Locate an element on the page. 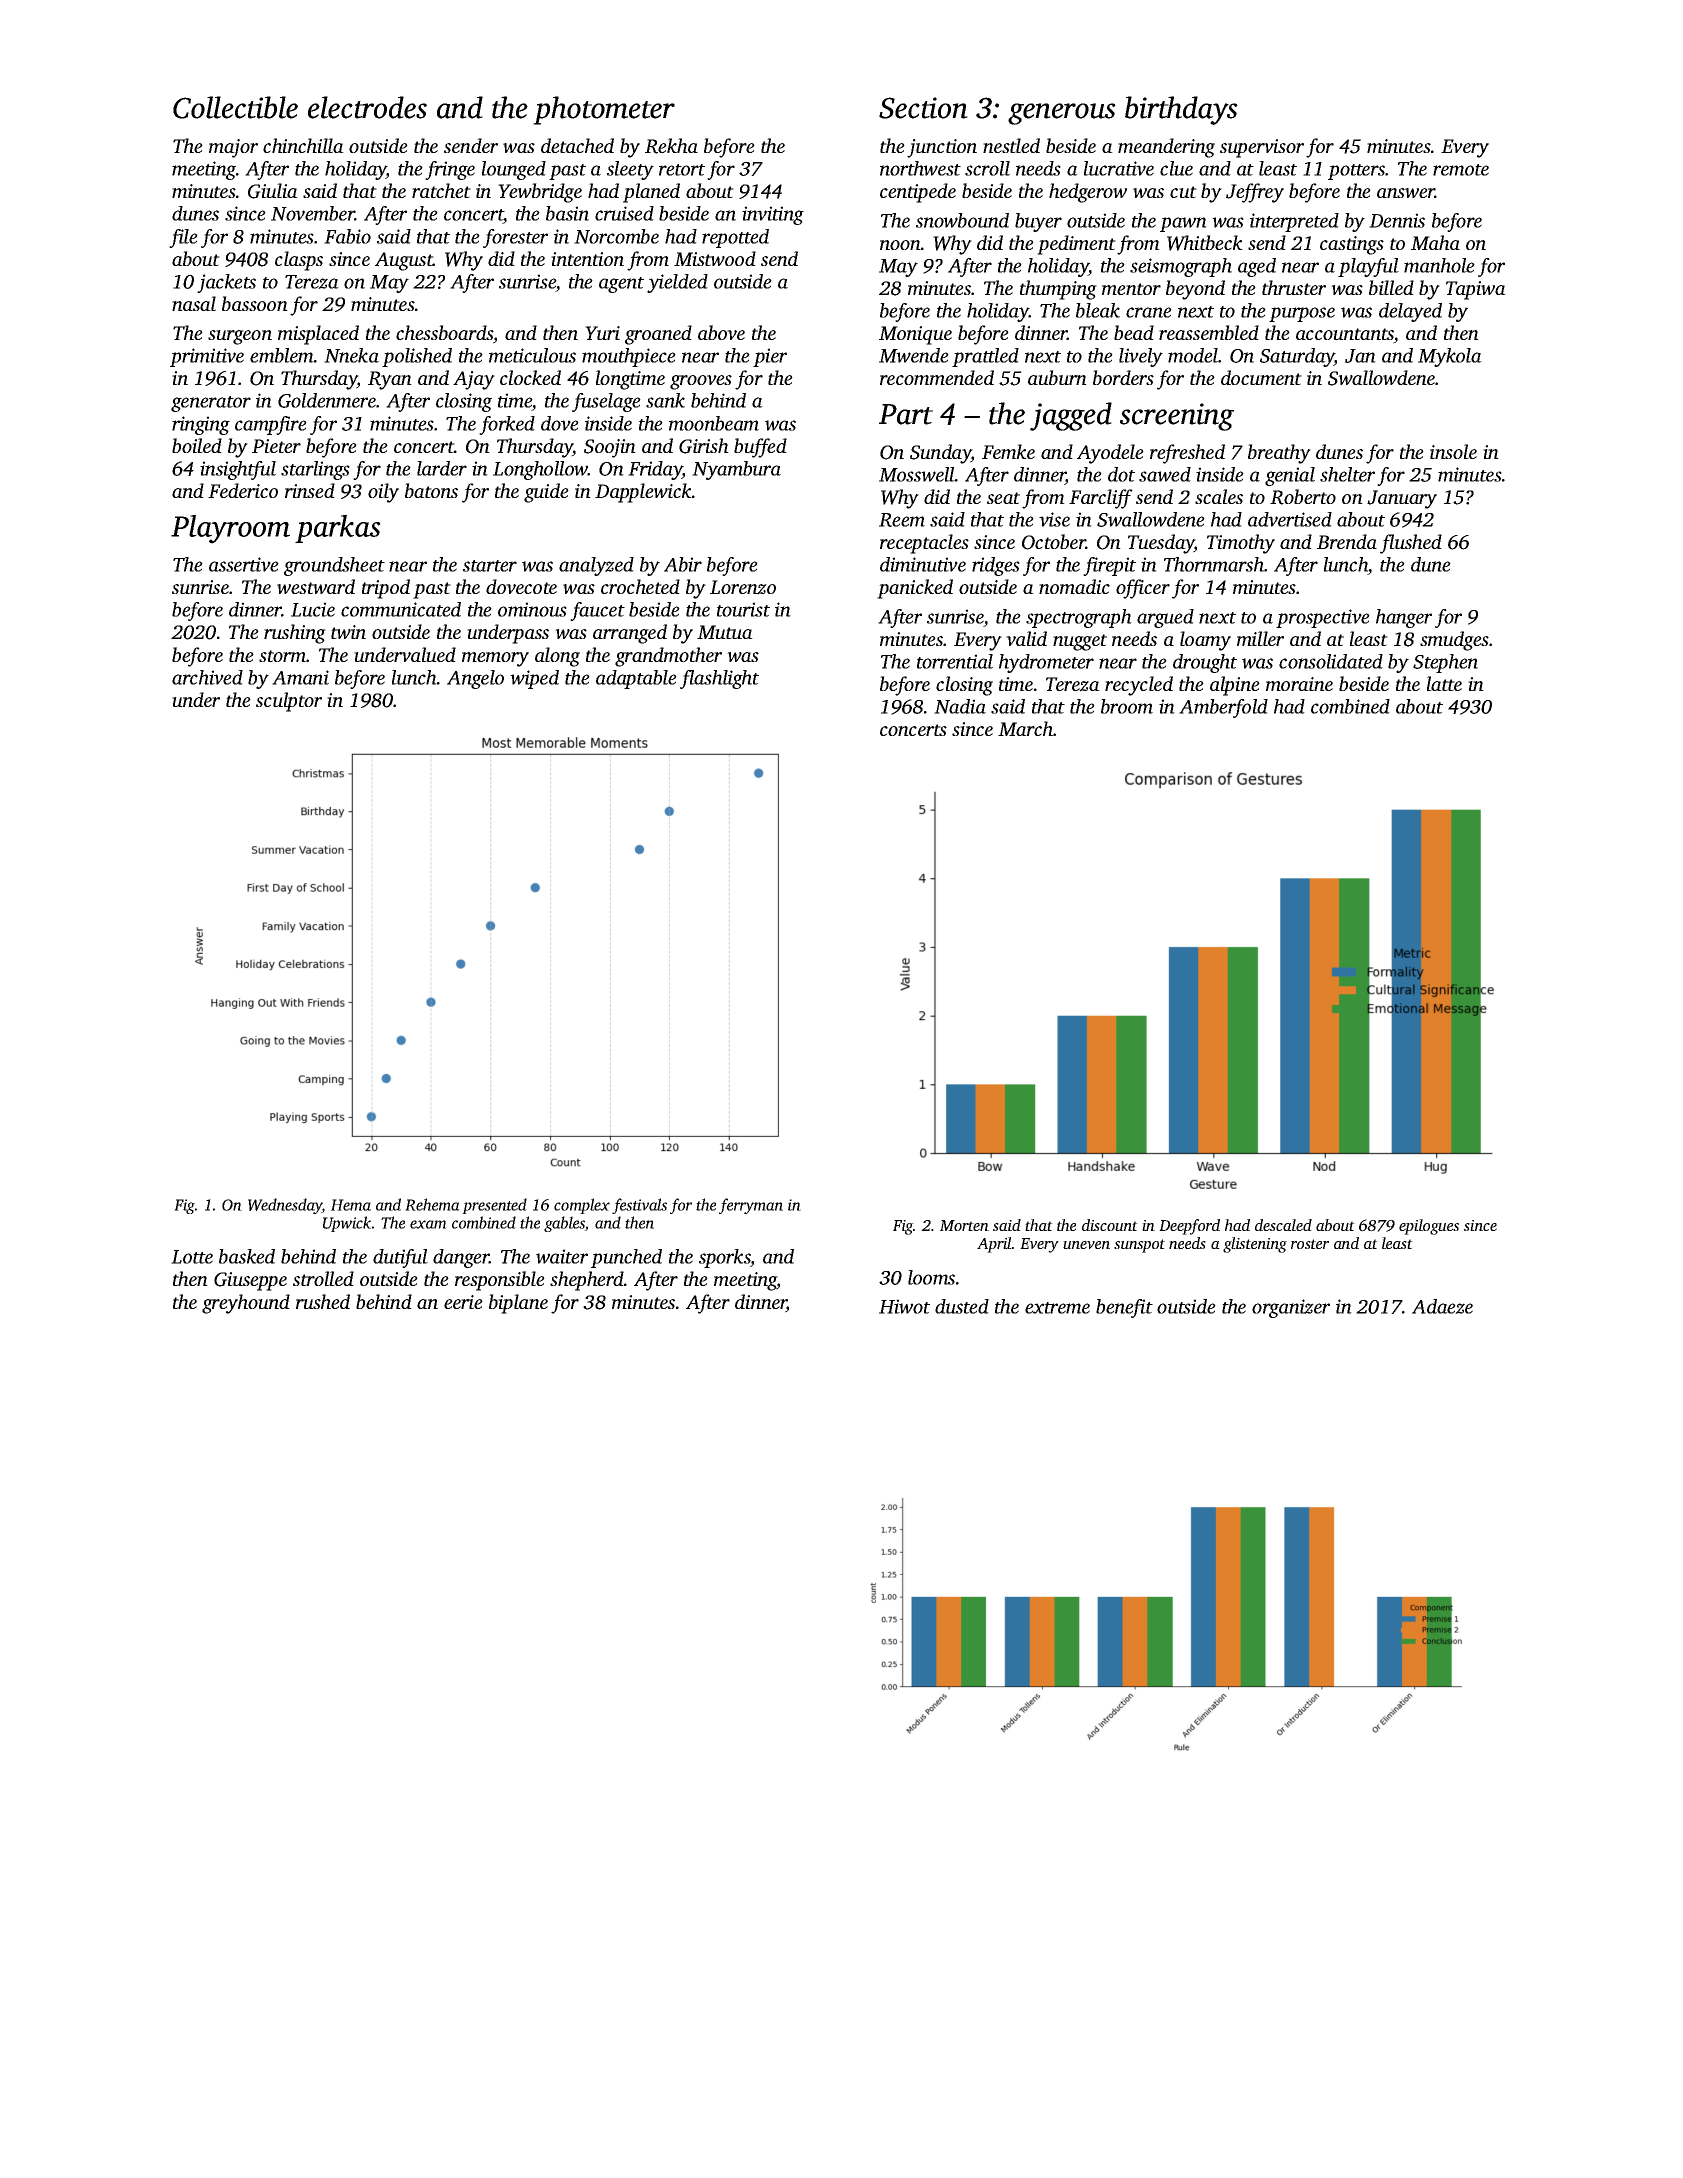 The width and height of the image is (1683, 2178). genial is located at coordinates (1290, 476).
